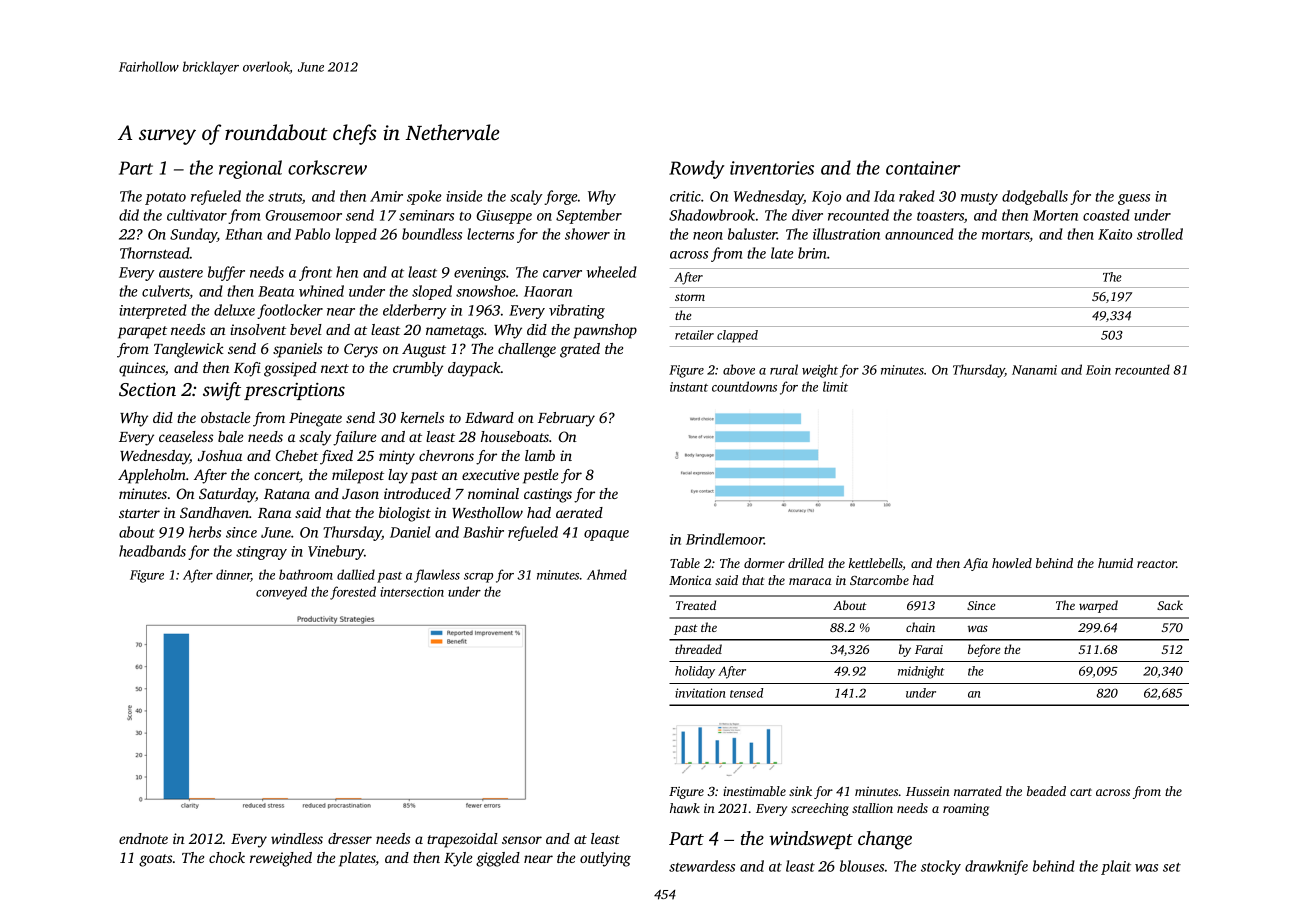 The height and width of the page is (924, 1308). Describe the element at coordinates (143, 838) in the page. I see `endnote` at that location.
